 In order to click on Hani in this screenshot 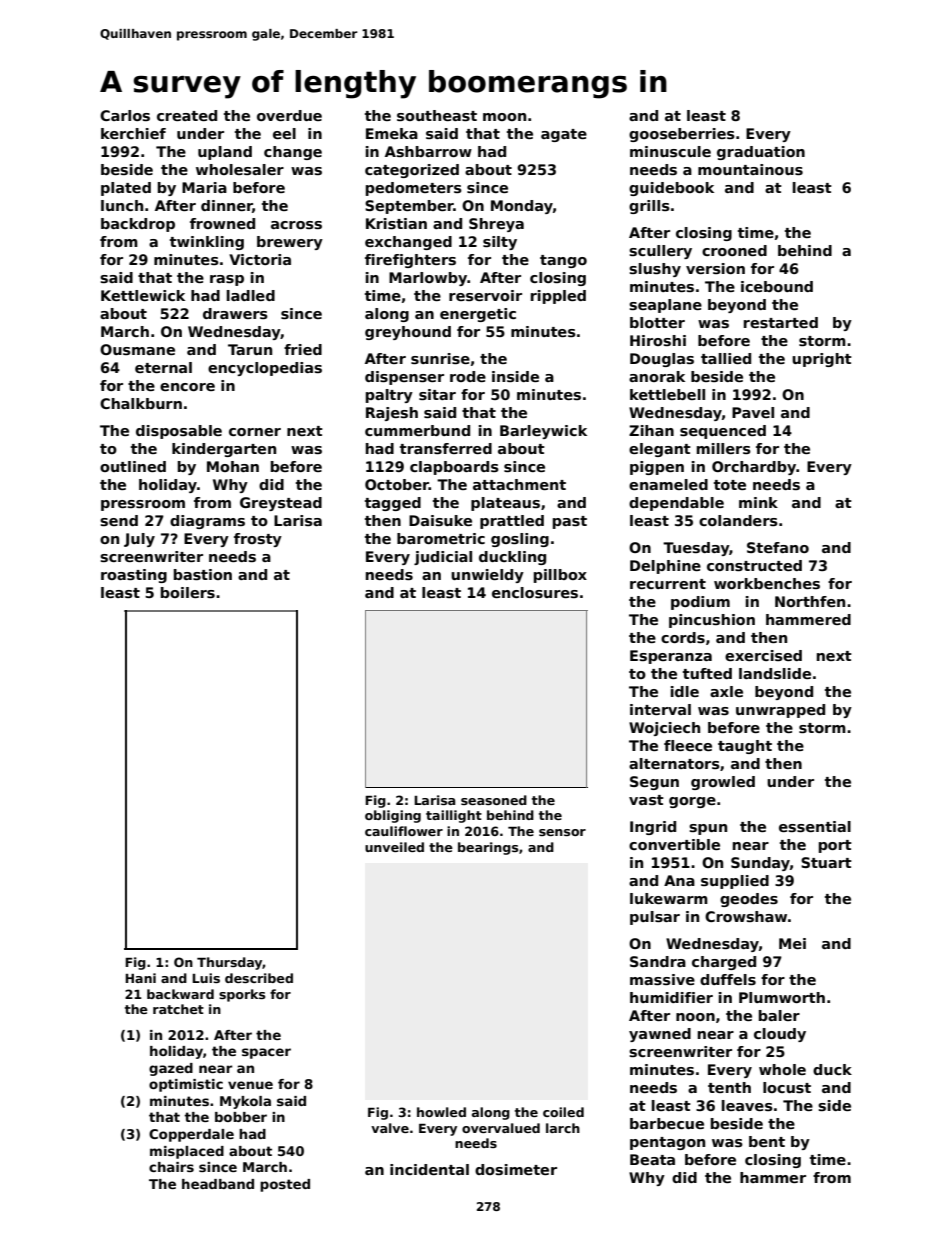, I will do `click(140, 978)`.
